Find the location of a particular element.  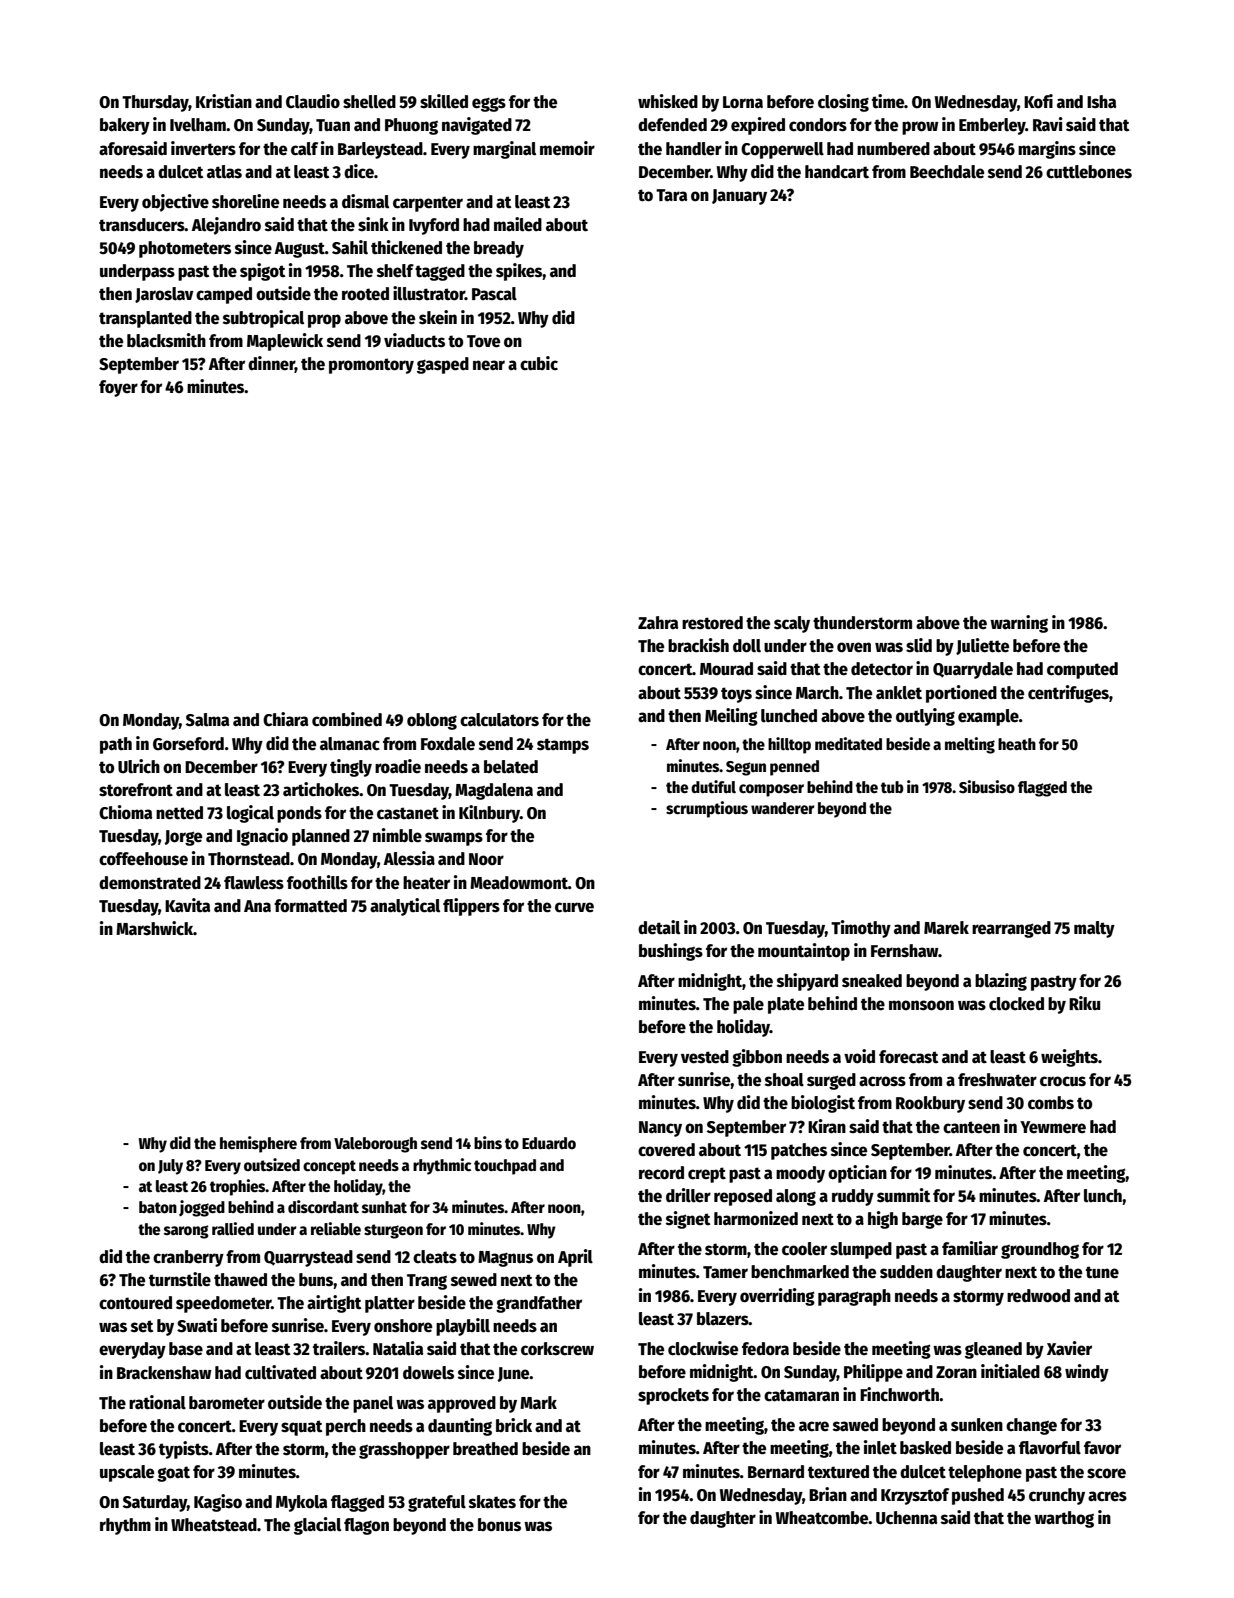

curve is located at coordinates (574, 907).
